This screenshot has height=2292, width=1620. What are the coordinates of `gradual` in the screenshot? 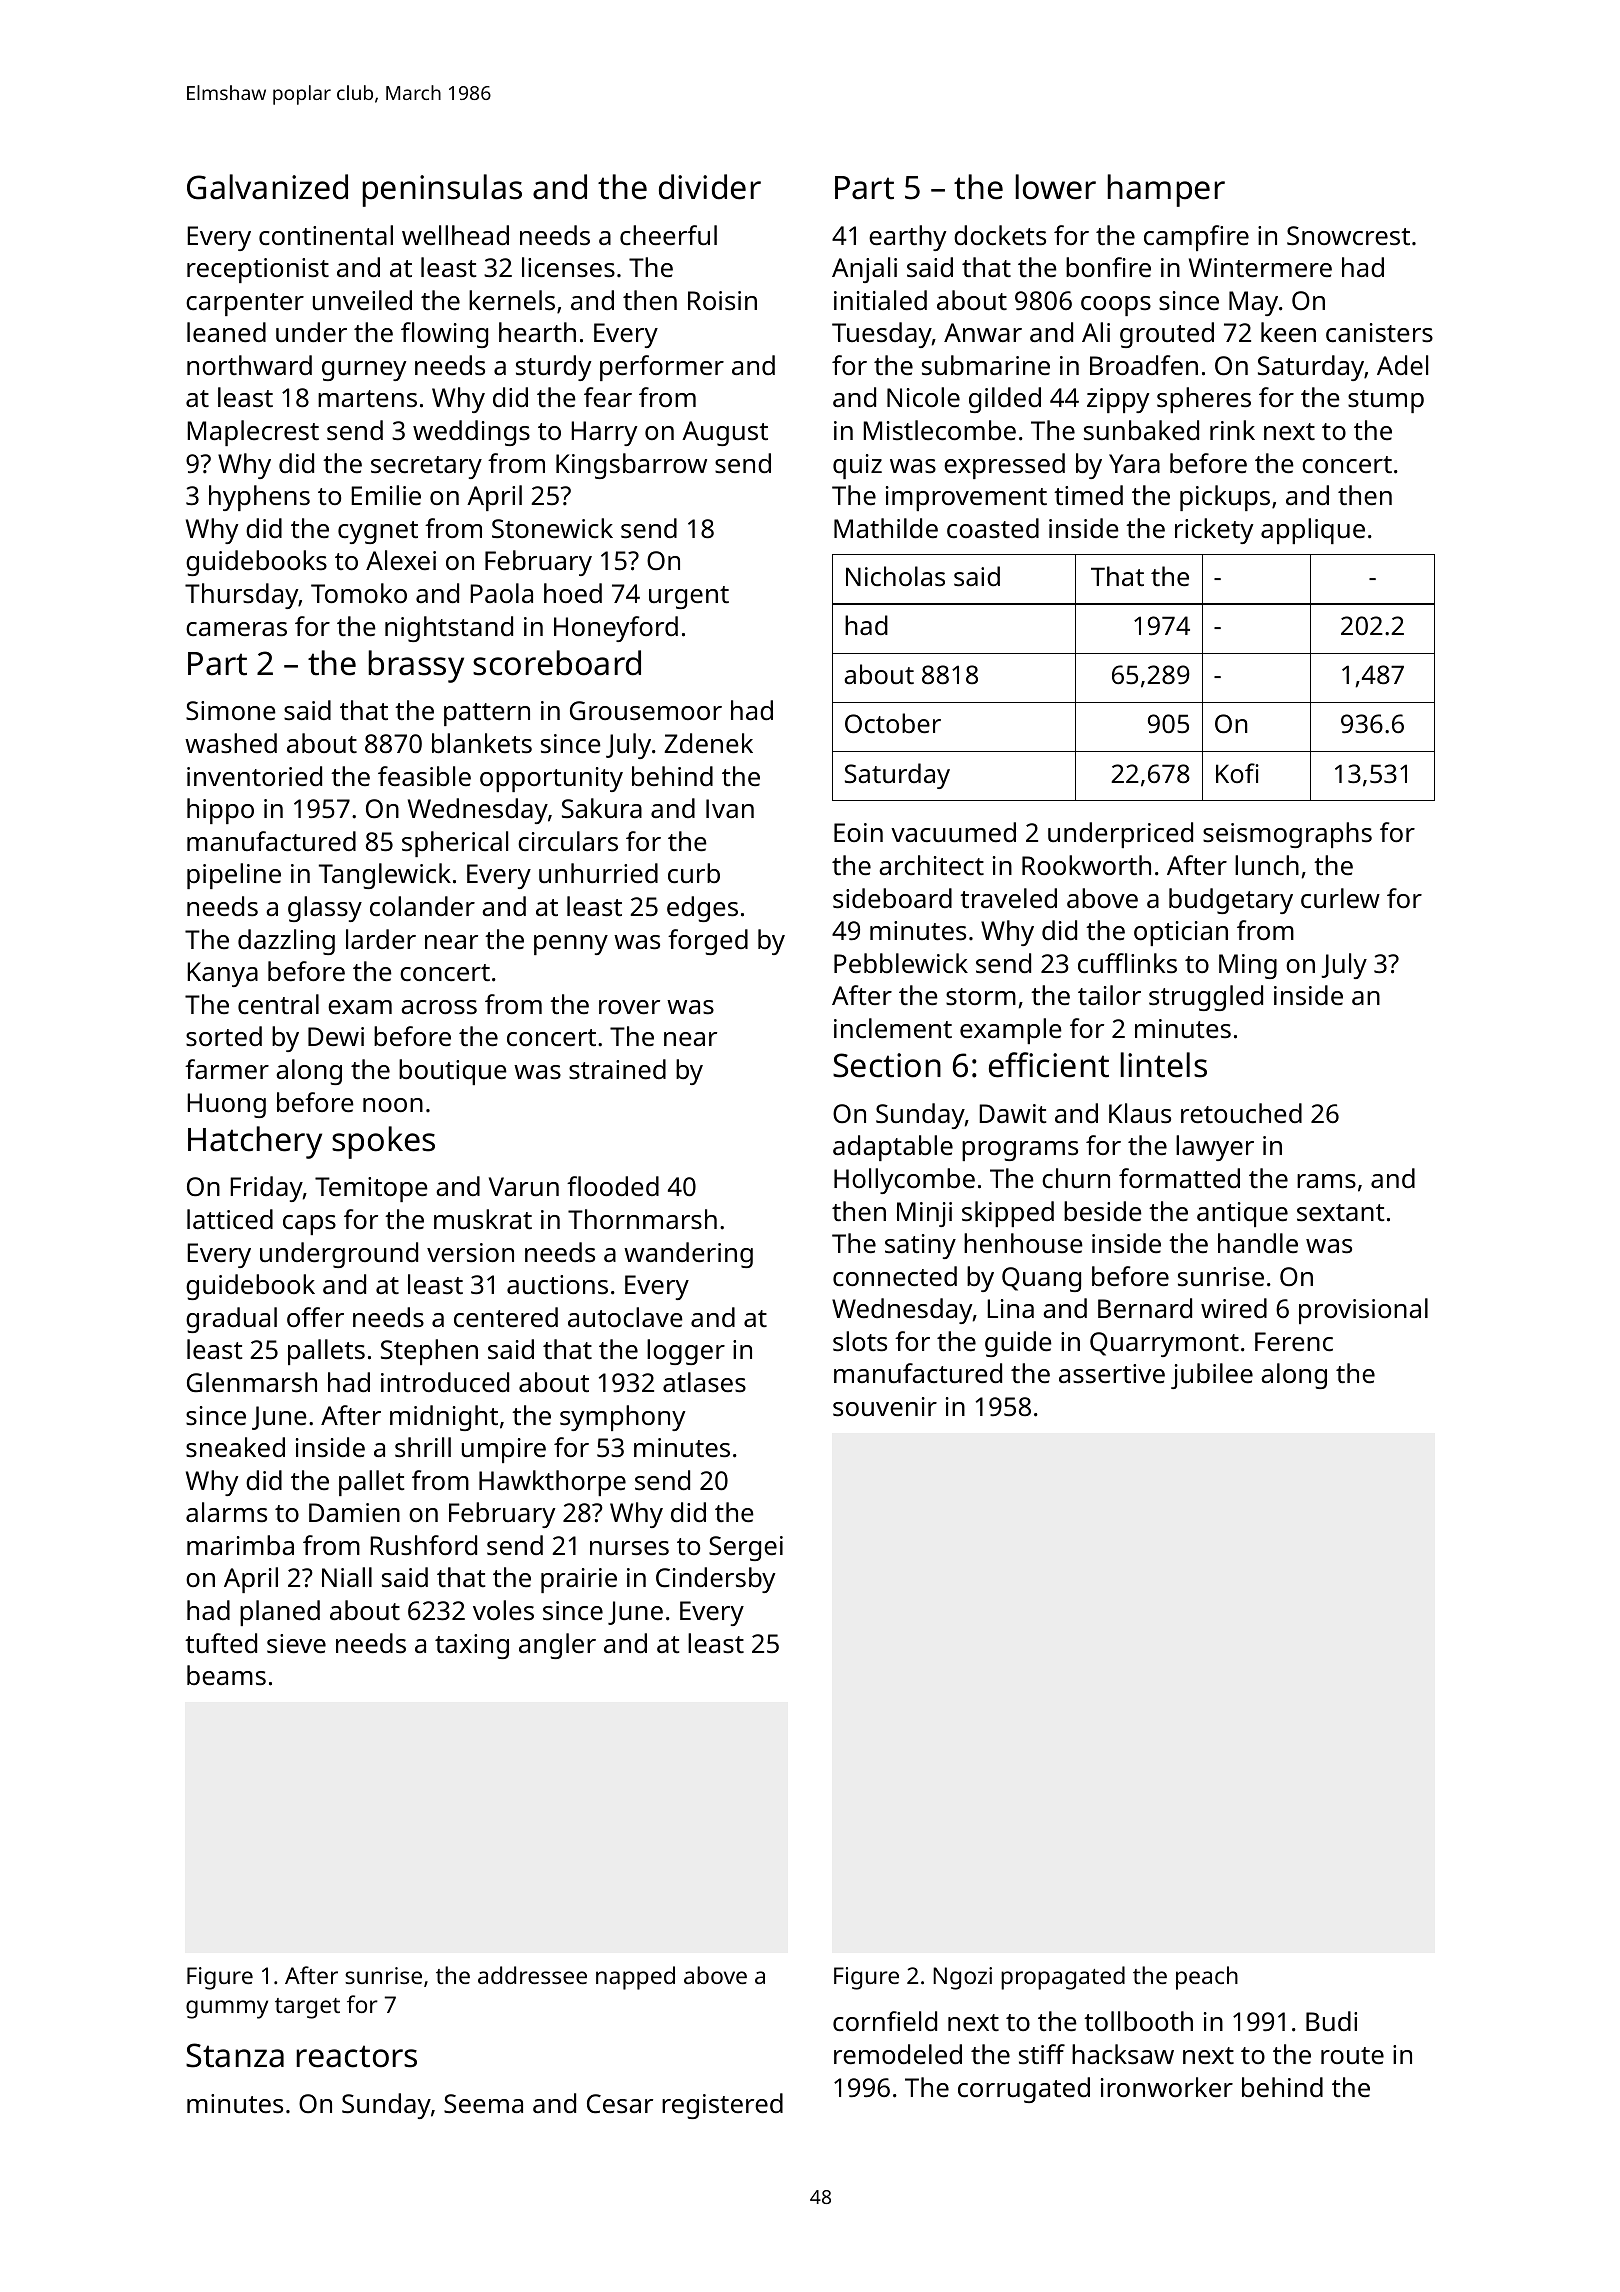 It's located at (231, 1320).
